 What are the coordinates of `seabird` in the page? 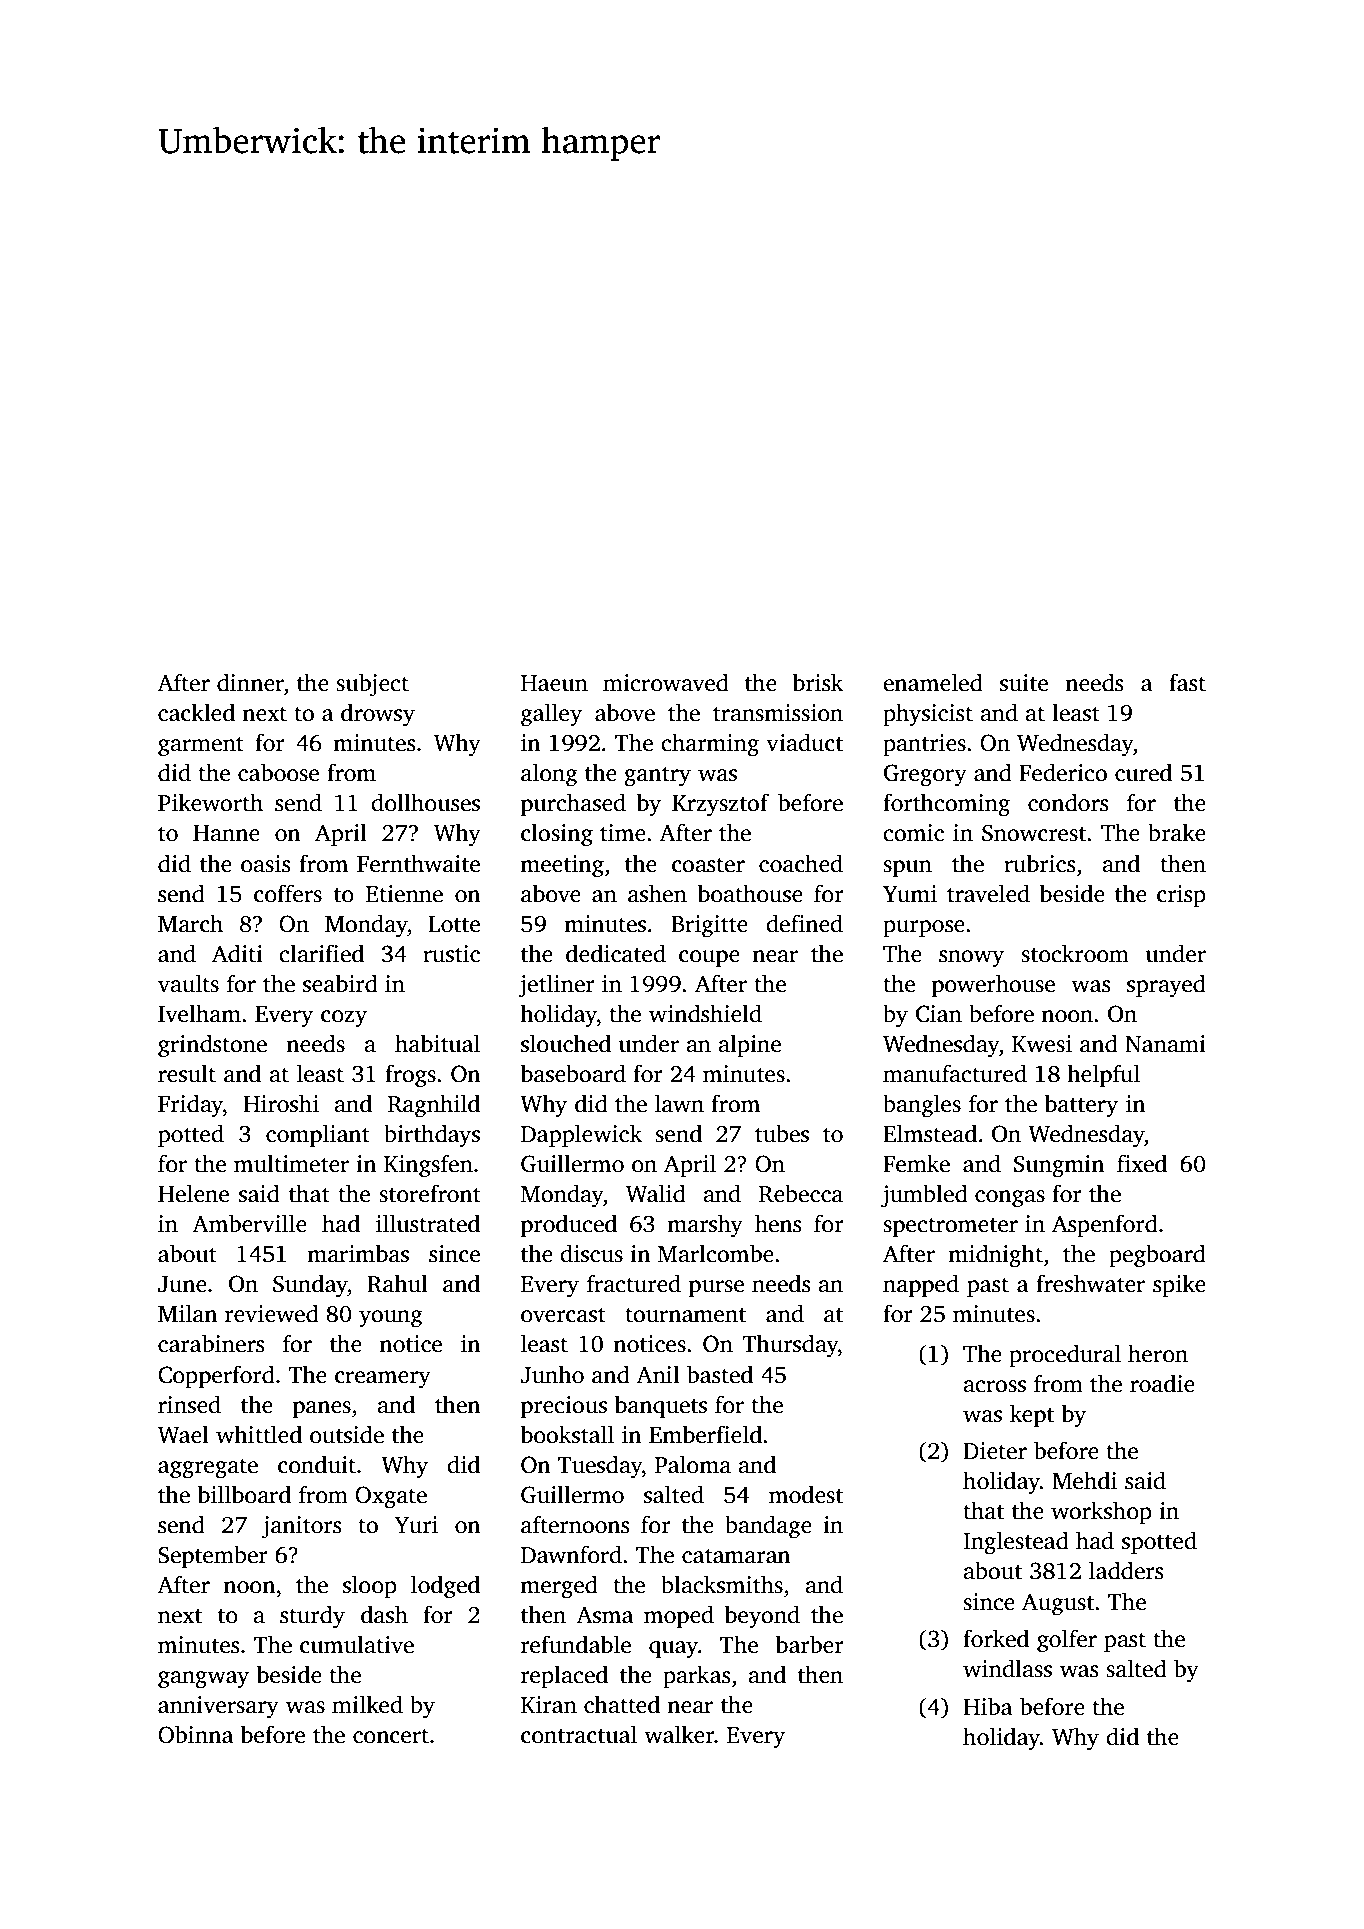 It's located at (340, 983).
